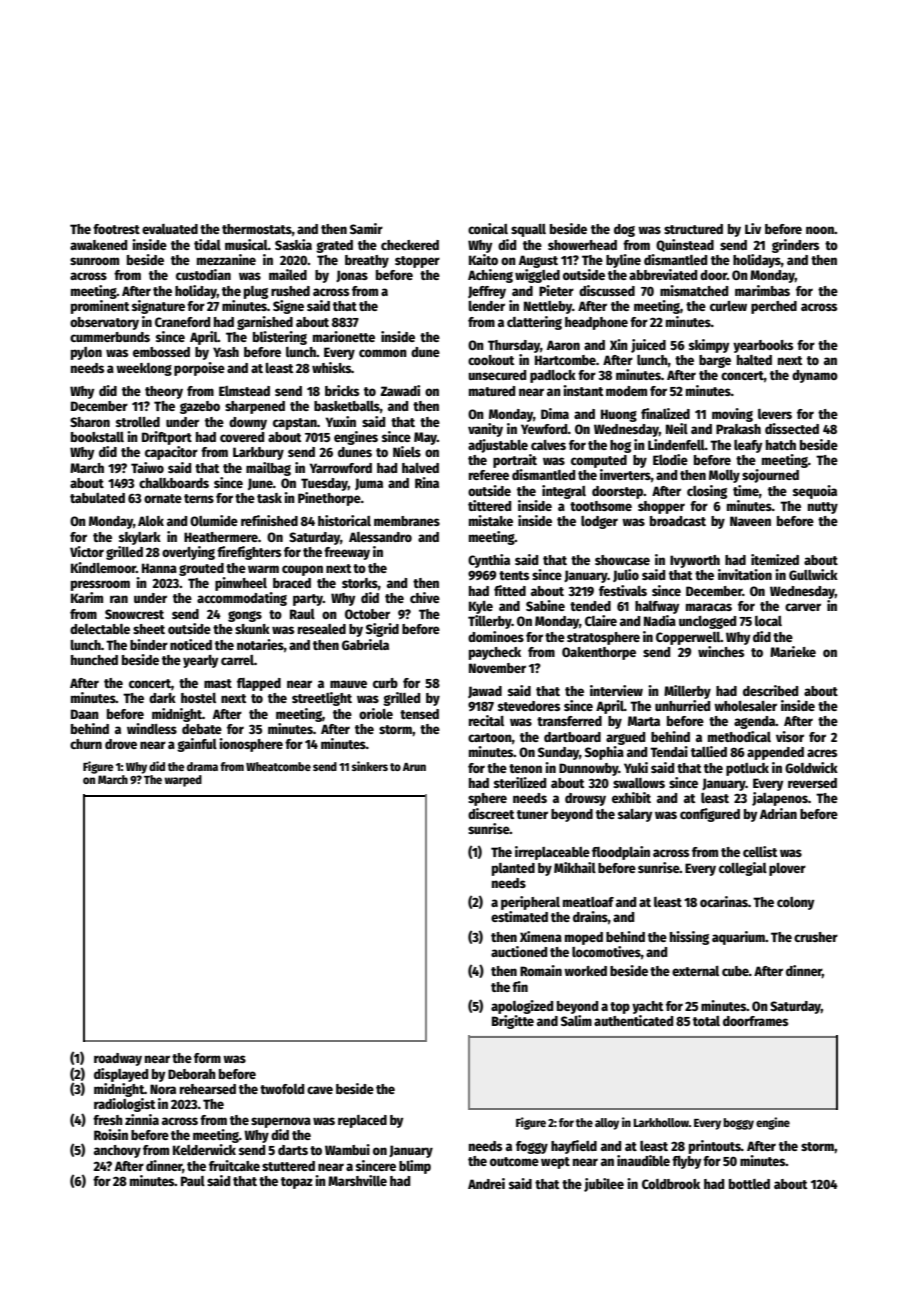 The image size is (908, 1316). What do you see at coordinates (170, 229) in the screenshot?
I see `evaluated` at bounding box center [170, 229].
